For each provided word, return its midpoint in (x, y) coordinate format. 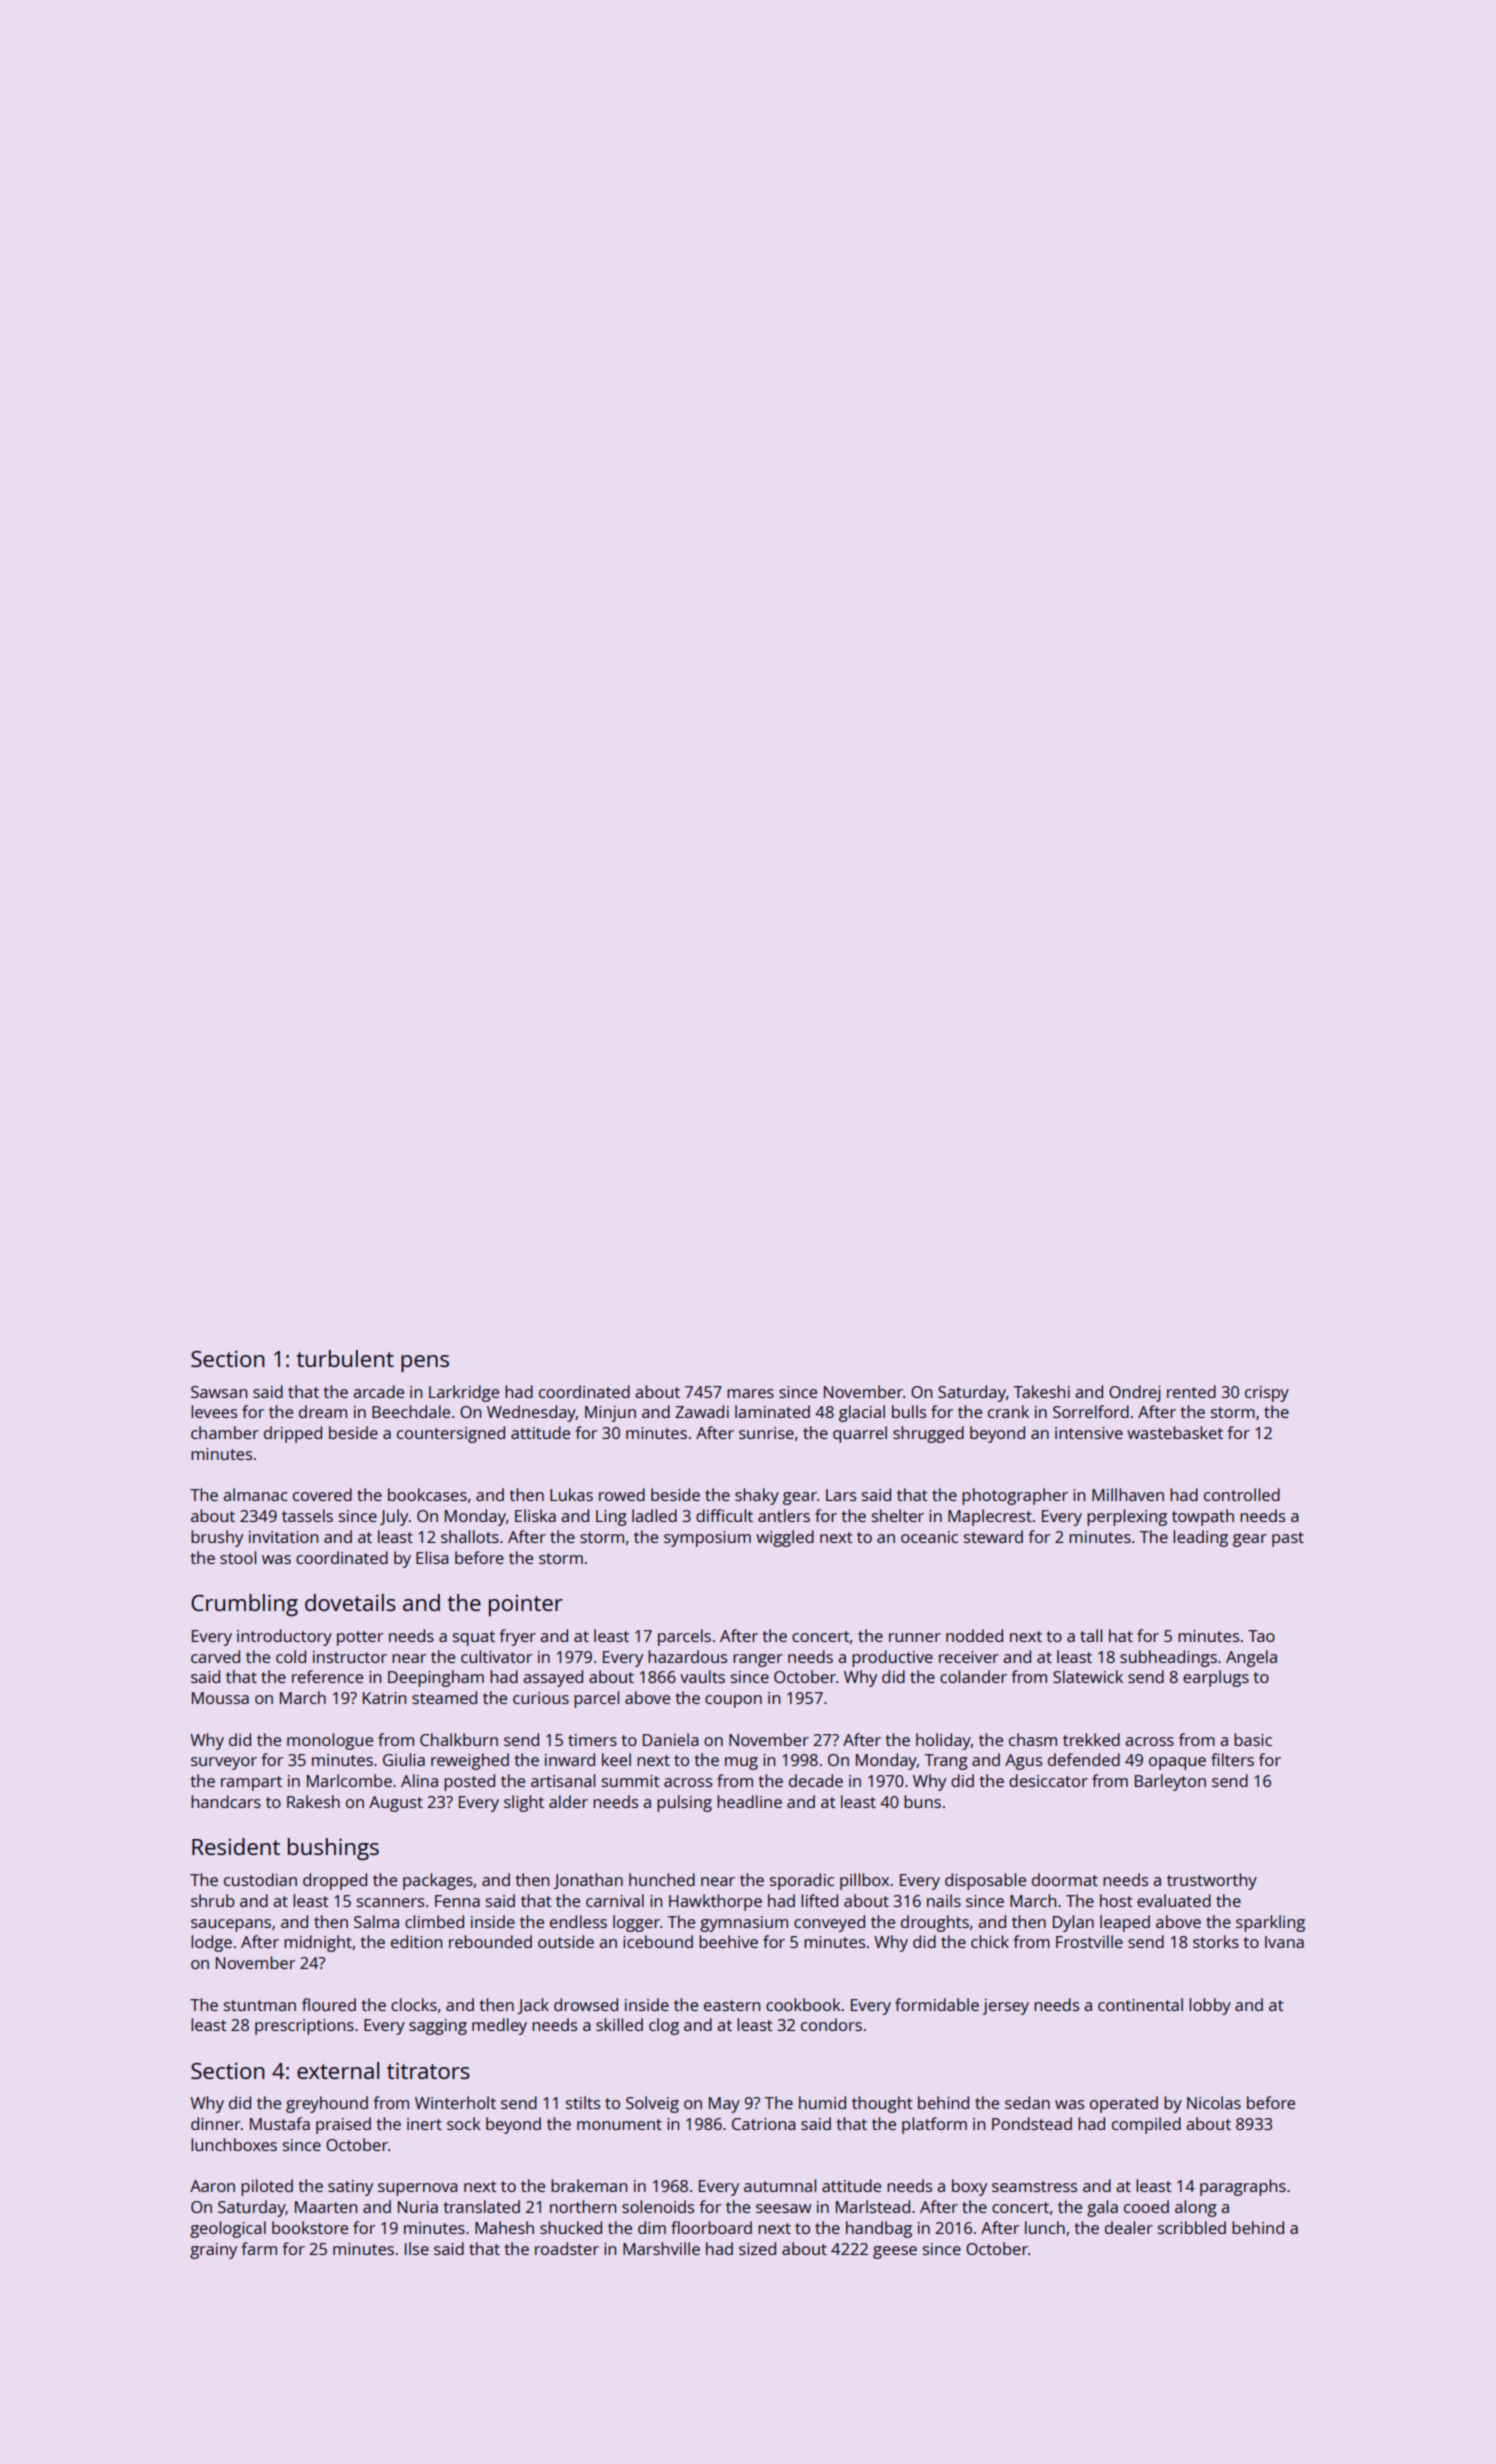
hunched (662, 1879)
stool (238, 1557)
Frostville (1089, 1941)
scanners (390, 1902)
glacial (862, 1413)
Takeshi (1042, 1391)
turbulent (345, 1358)
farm (259, 2248)
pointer (526, 1605)
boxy (969, 2187)
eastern (732, 2005)
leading (1200, 1538)
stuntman (260, 2005)
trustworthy (1212, 1881)
